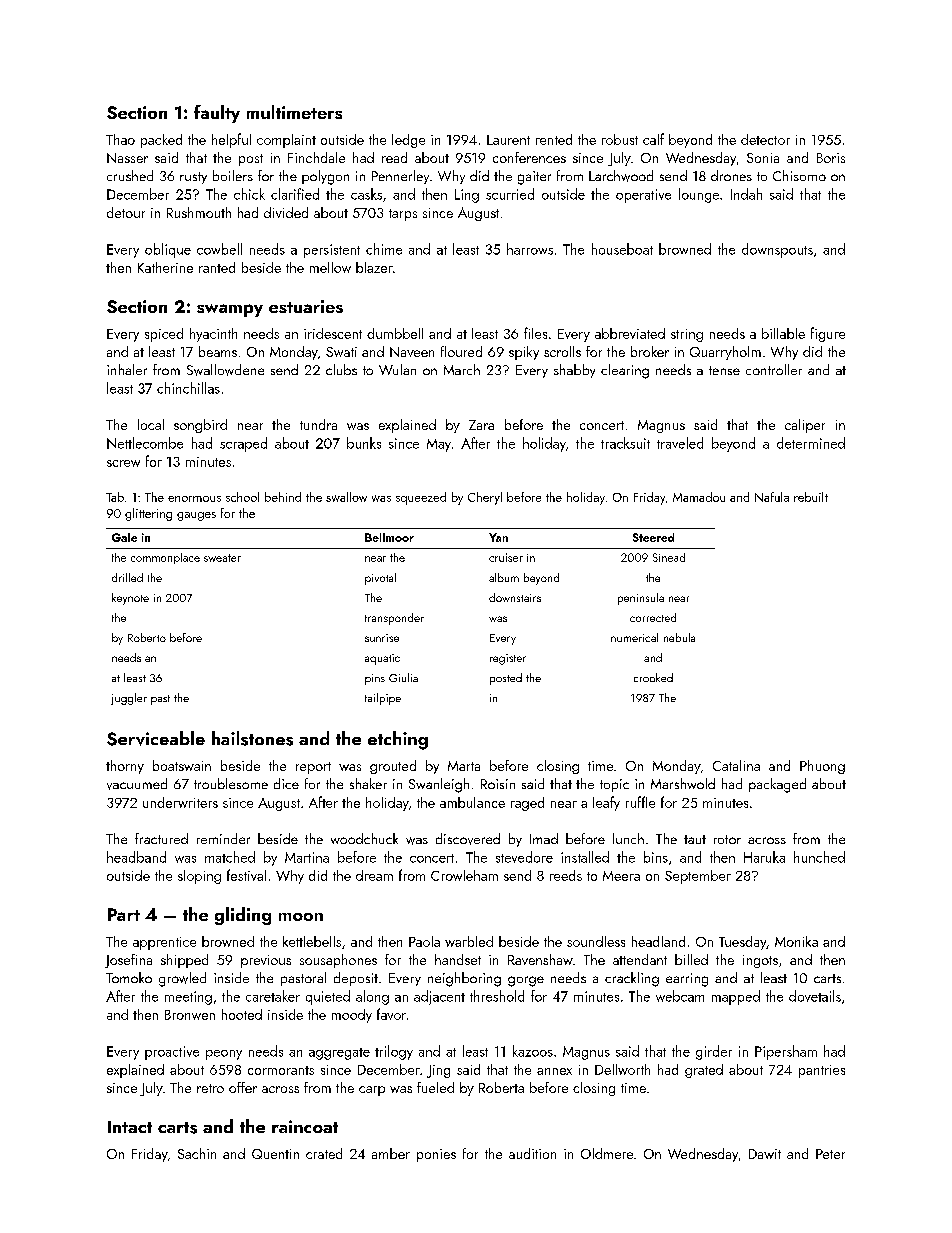 The image size is (952, 1233). What do you see at coordinates (286, 141) in the screenshot?
I see `complaint` at bounding box center [286, 141].
